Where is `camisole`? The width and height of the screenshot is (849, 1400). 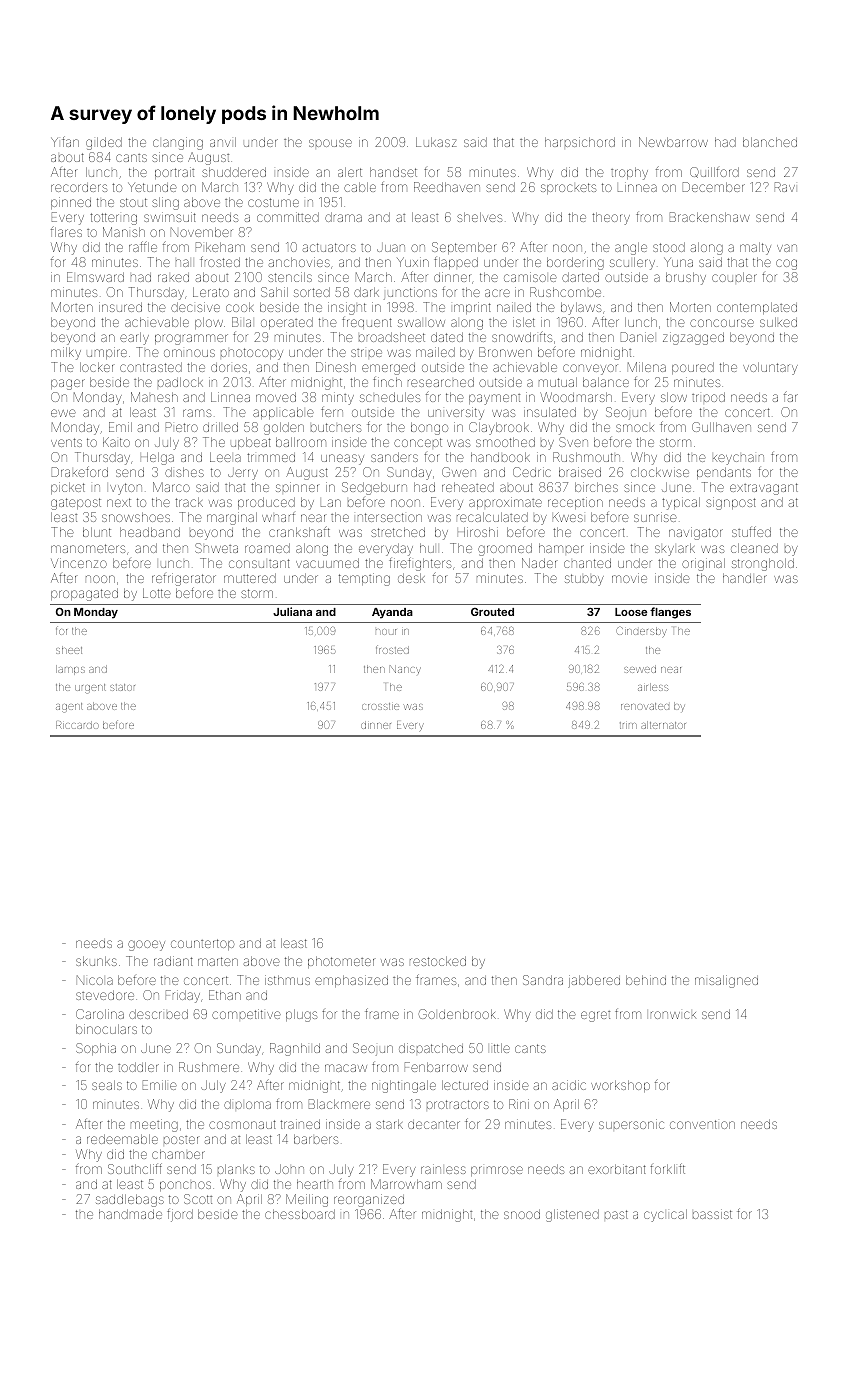
camisole is located at coordinates (530, 277).
